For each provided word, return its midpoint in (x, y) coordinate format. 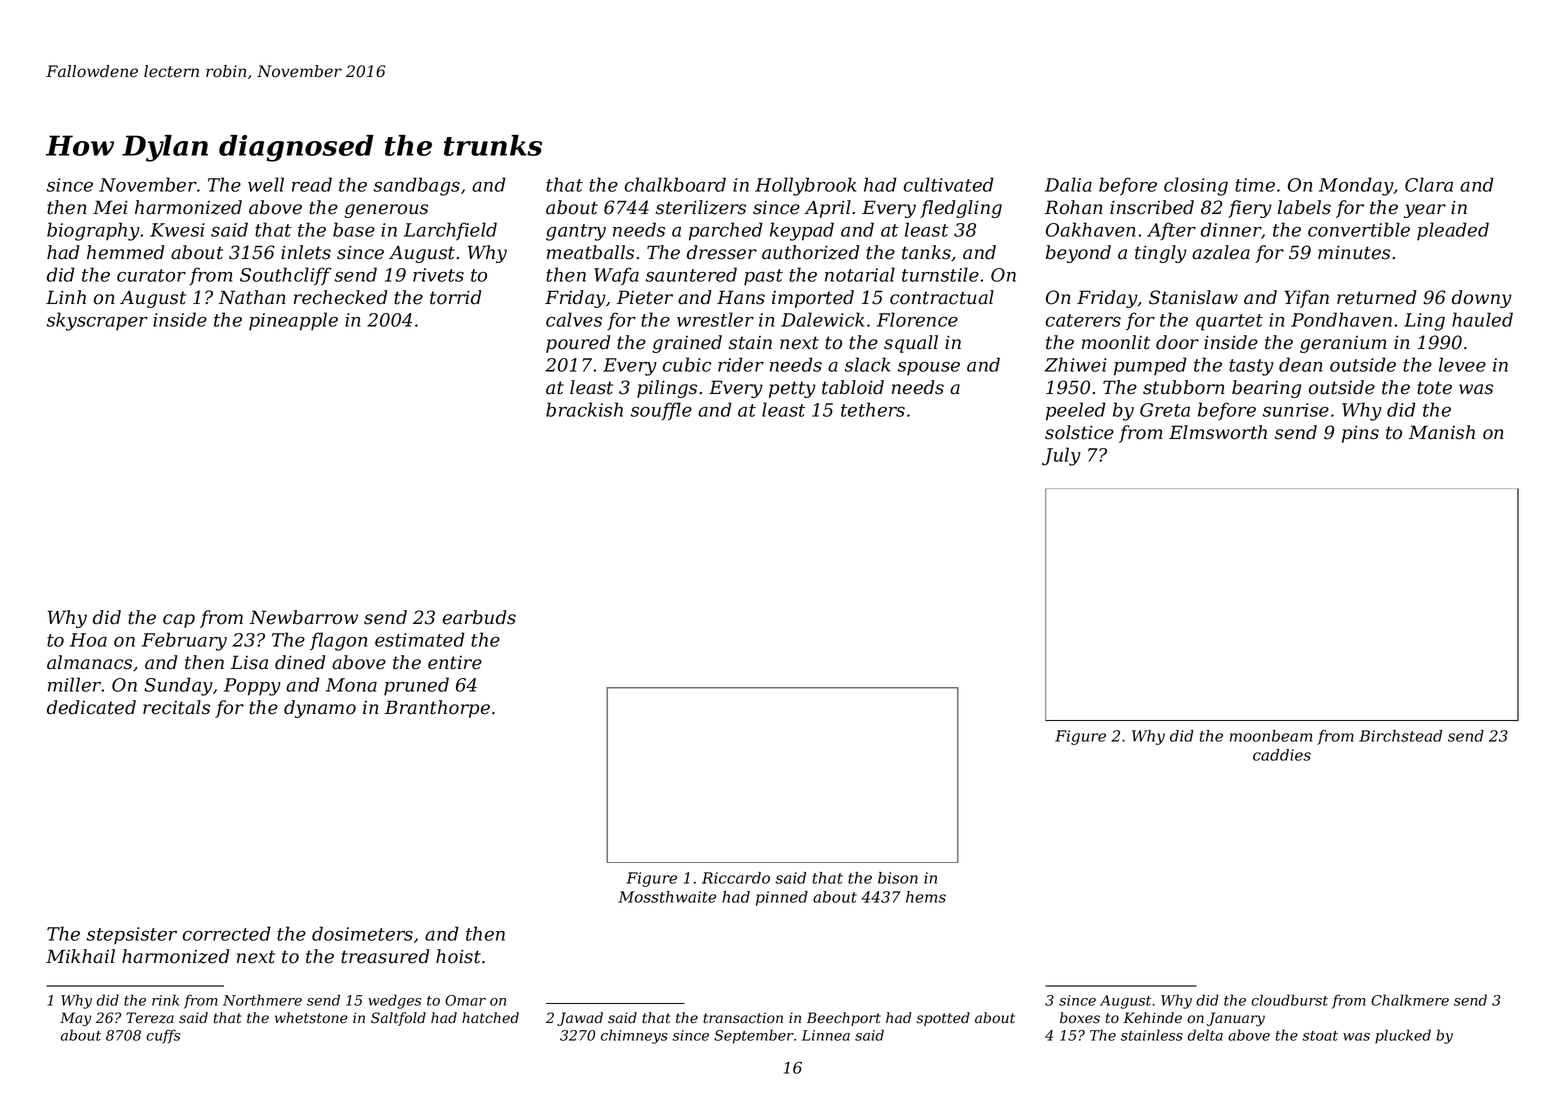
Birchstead (1400, 736)
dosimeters (362, 933)
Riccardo (736, 878)
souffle (661, 411)
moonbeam (1271, 736)
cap (179, 621)
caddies (1282, 755)
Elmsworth (1218, 432)
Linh (66, 297)
